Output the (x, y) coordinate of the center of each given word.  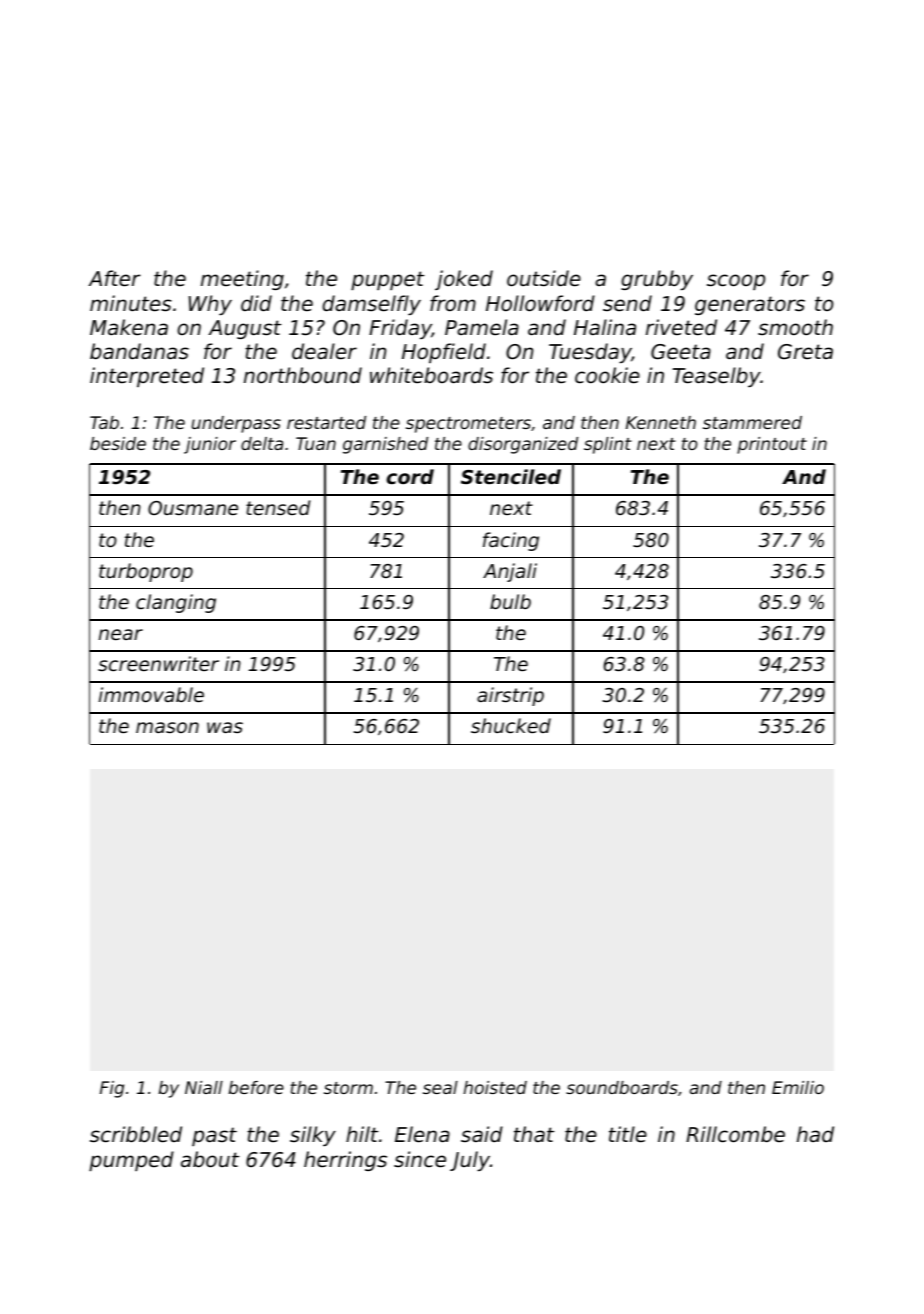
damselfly (371, 305)
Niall (204, 1087)
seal (440, 1087)
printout (772, 445)
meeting (242, 280)
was (225, 727)
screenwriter (158, 663)
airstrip (510, 696)
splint (608, 445)
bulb (510, 601)
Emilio (798, 1087)
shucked (511, 725)
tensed (278, 507)
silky (313, 1136)
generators (750, 305)
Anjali (510, 572)
